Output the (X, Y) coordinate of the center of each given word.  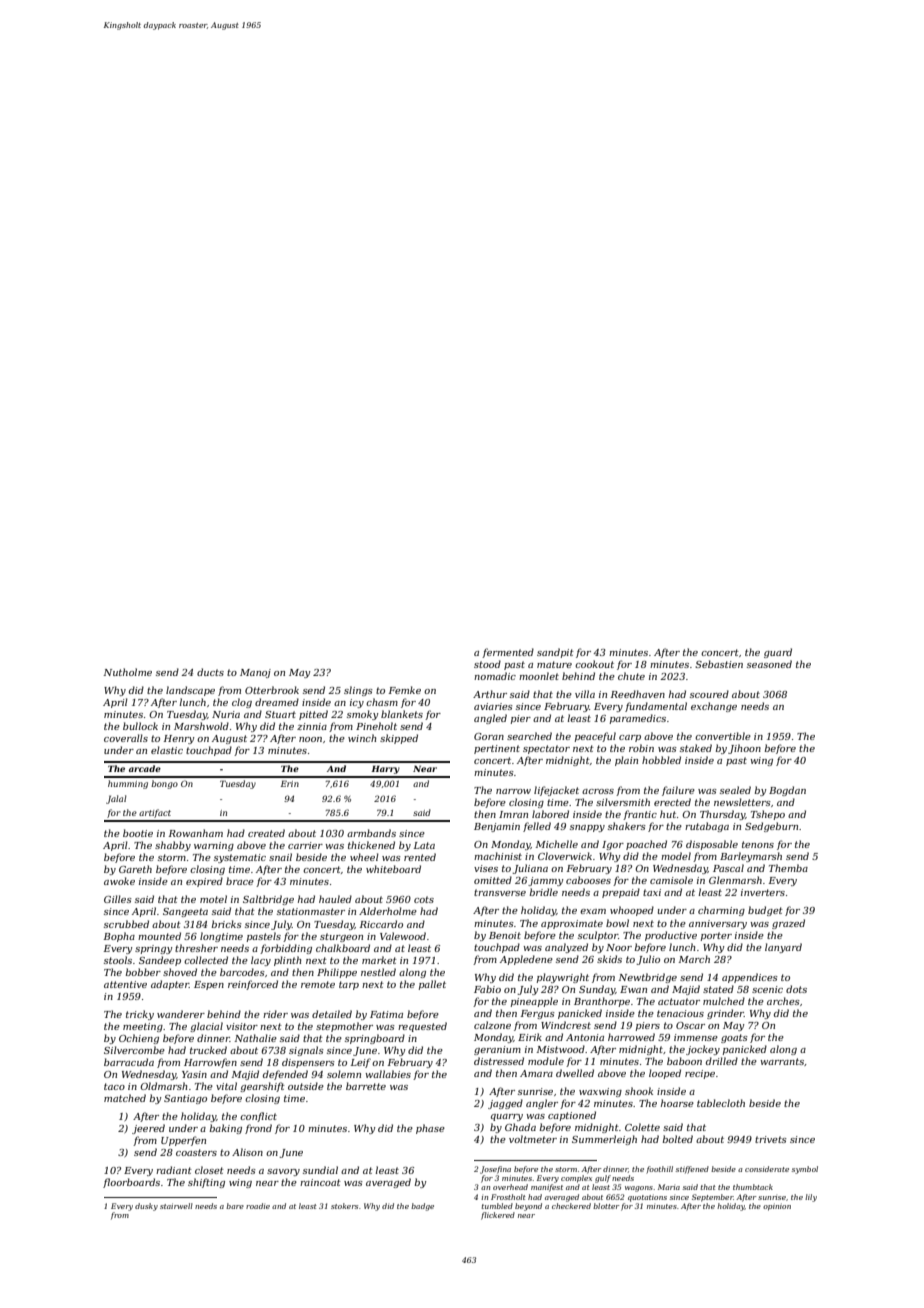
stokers (344, 1206)
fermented (508, 653)
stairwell (176, 1206)
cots (424, 899)
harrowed (631, 1037)
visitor (242, 1026)
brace (240, 881)
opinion (777, 1207)
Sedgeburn (771, 827)
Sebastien (719, 664)
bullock (140, 726)
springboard (375, 1039)
